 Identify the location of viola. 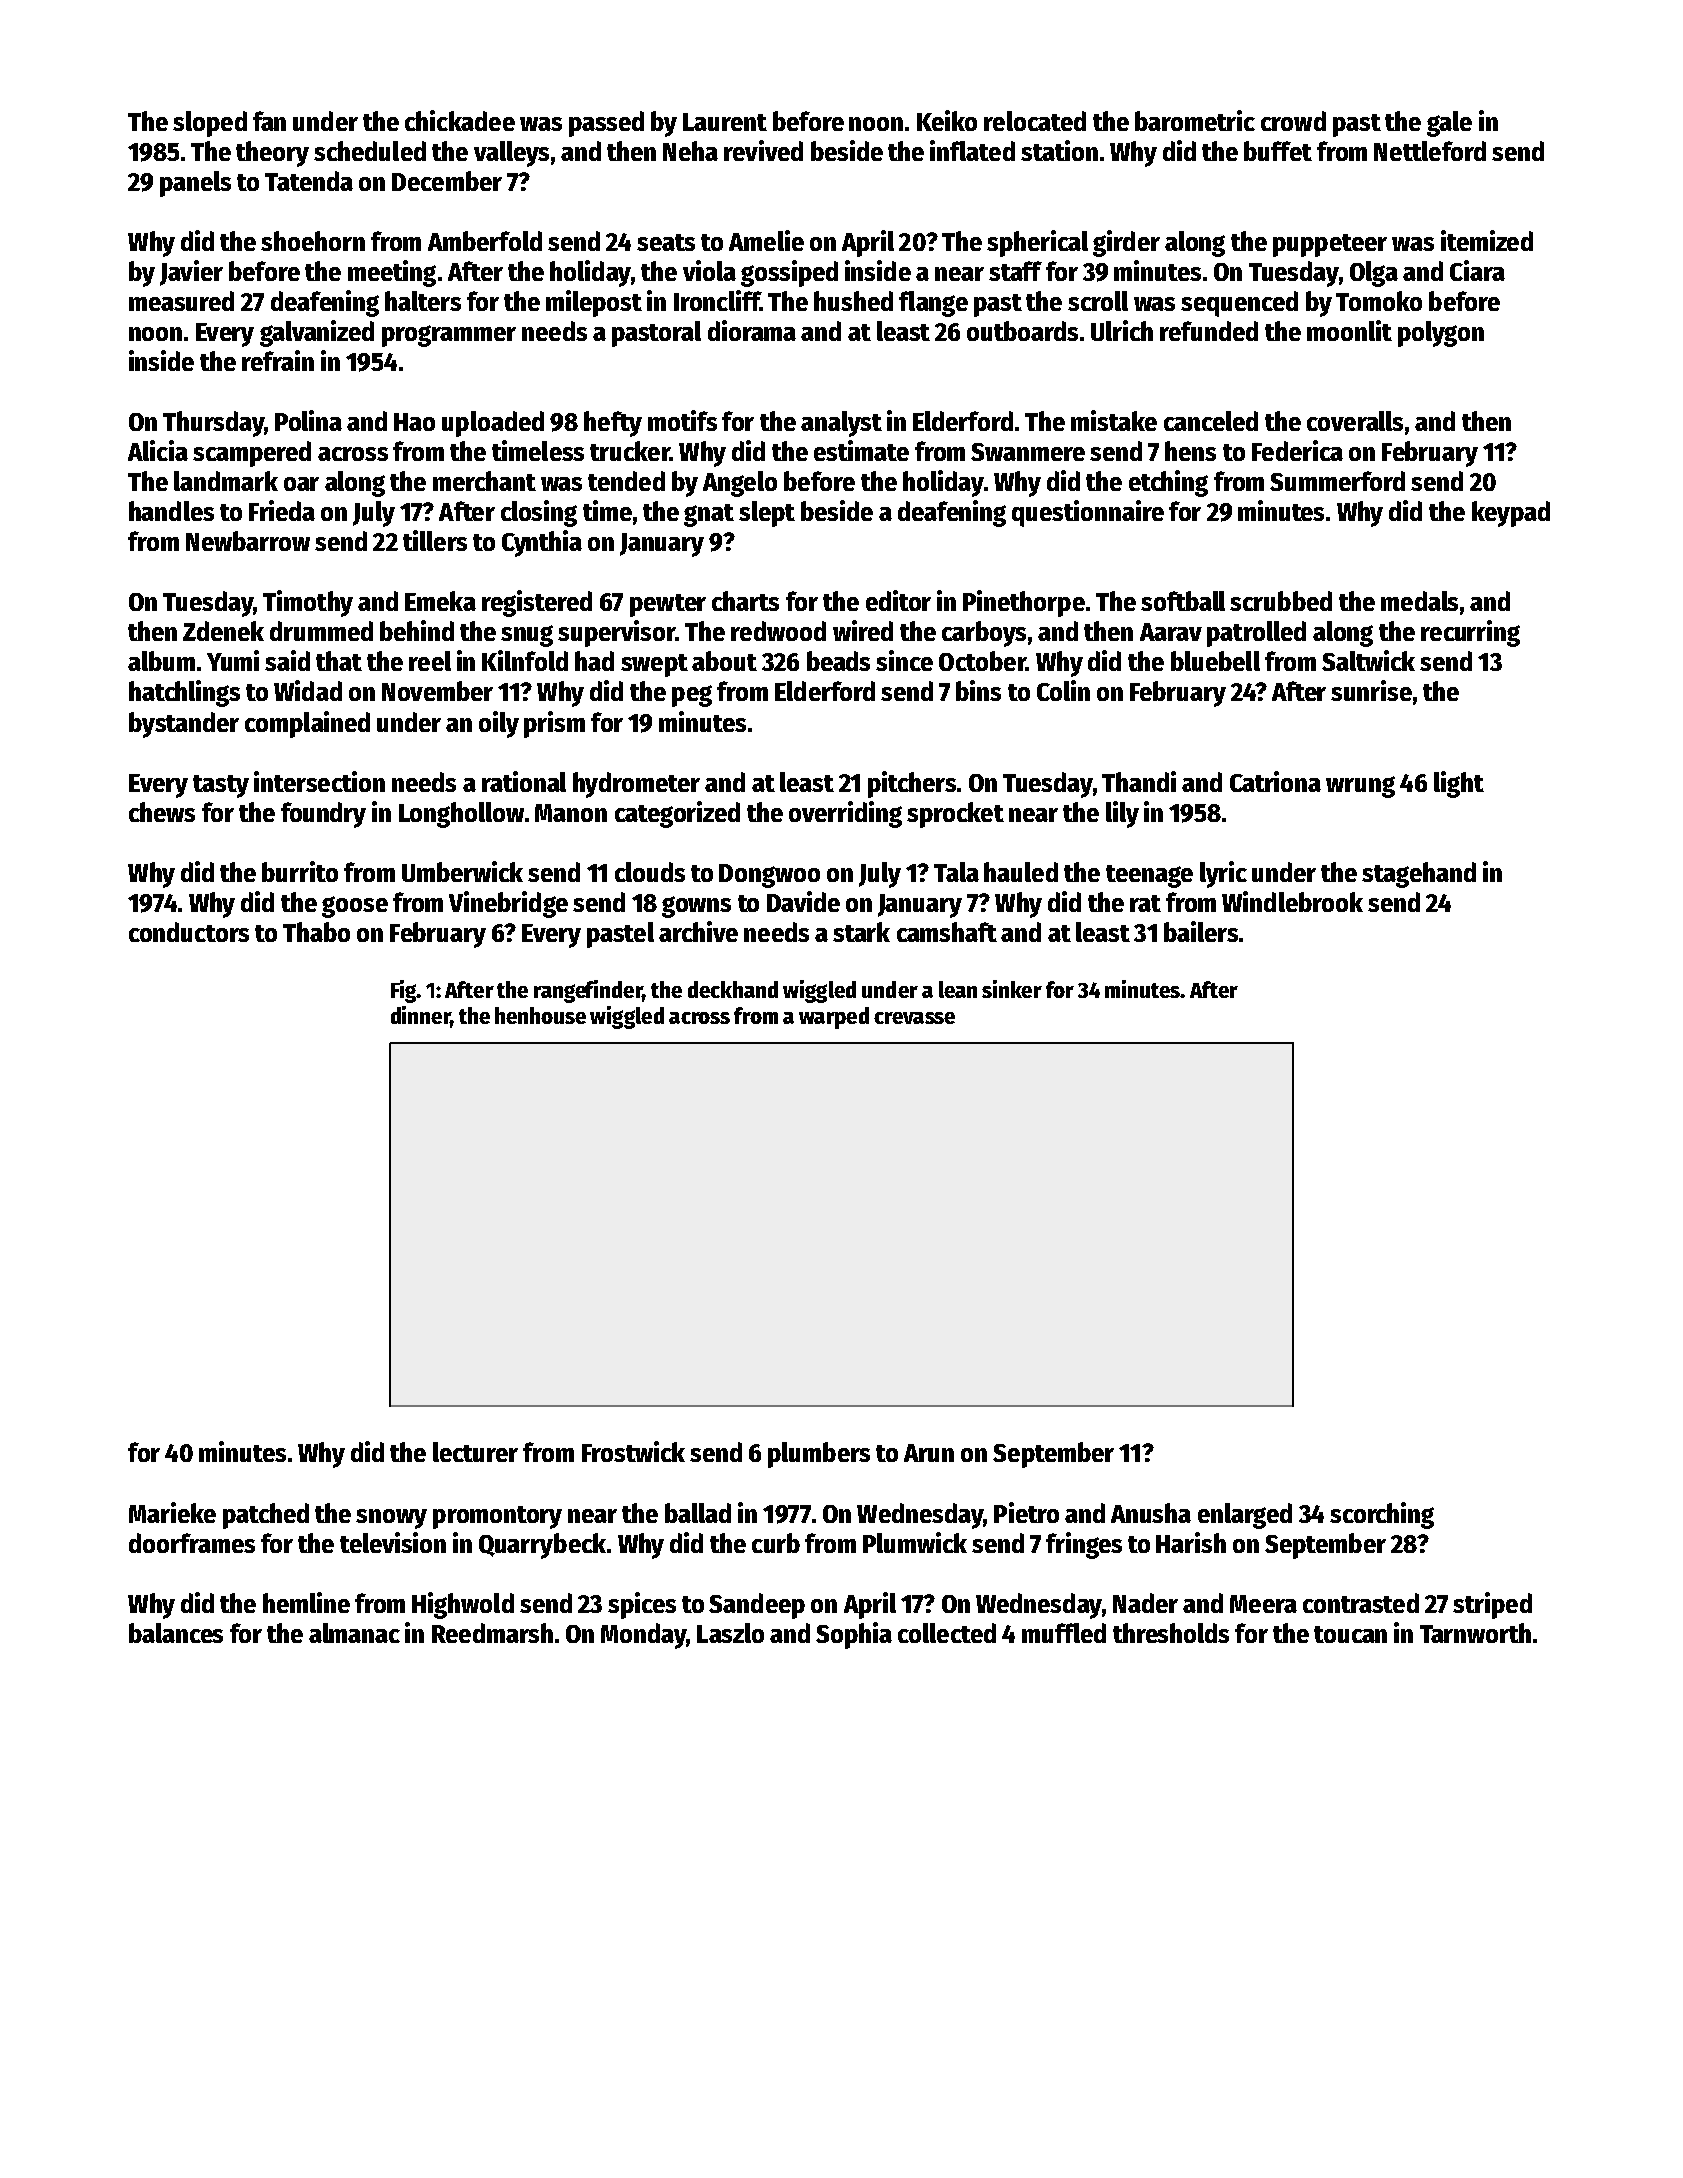
(709, 270).
